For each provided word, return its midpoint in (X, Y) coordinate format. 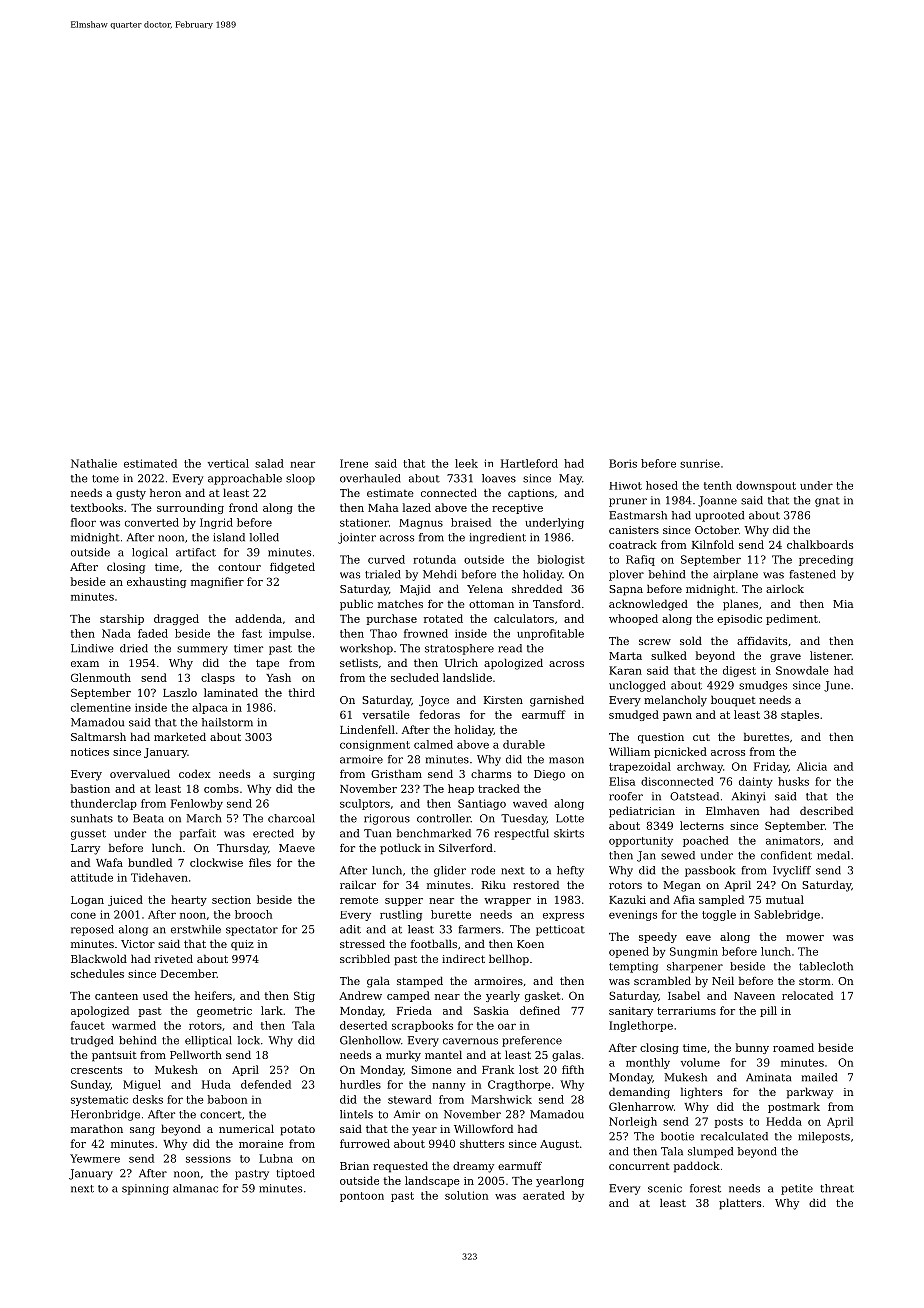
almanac (195, 1188)
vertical (228, 463)
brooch (253, 914)
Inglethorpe (641, 1026)
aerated (544, 1195)
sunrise (700, 463)
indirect (463, 958)
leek (466, 463)
